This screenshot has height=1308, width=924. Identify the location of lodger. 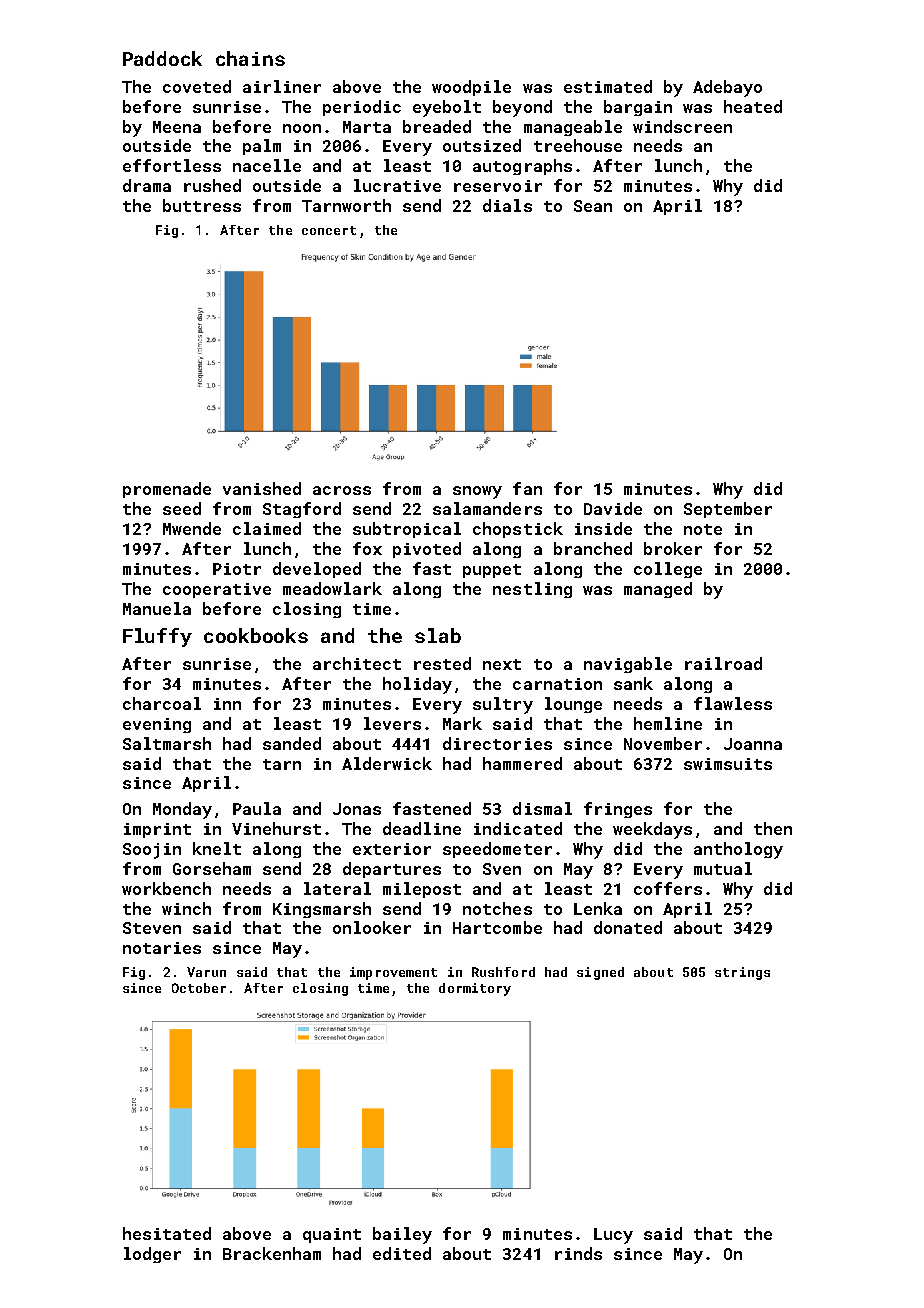
(152, 1255).
